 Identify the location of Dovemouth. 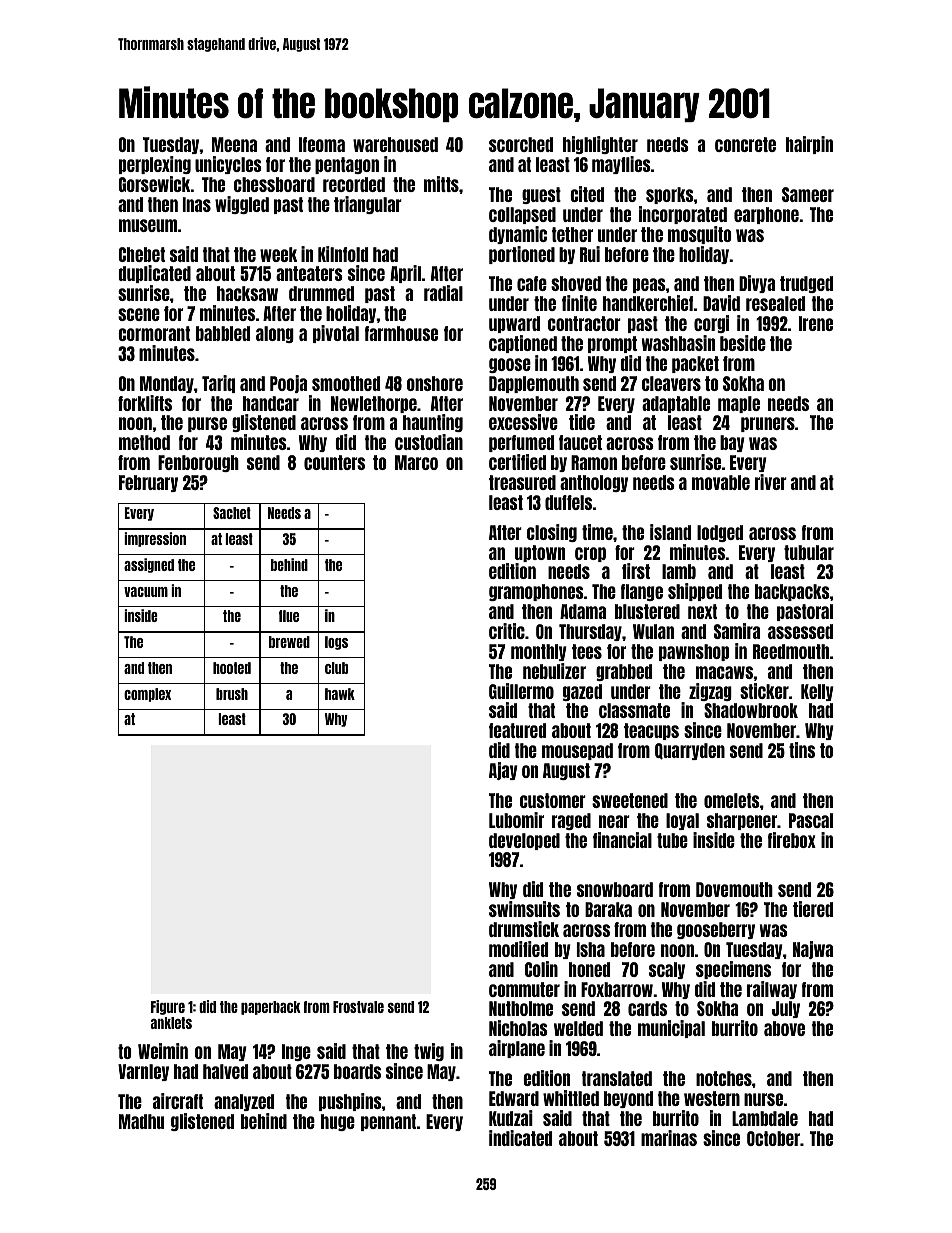
(734, 889).
